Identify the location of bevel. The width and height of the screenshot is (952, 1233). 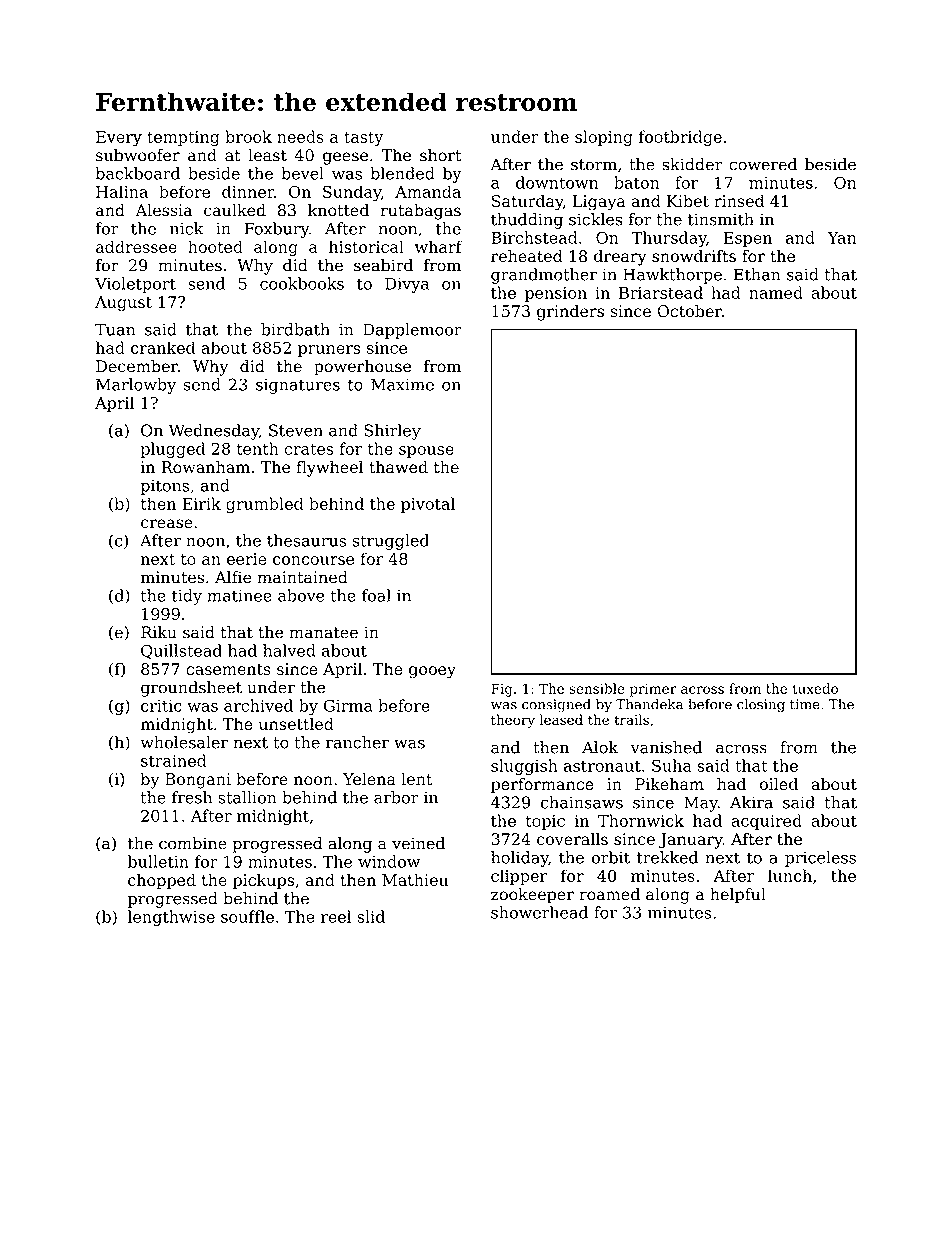
(302, 173).
